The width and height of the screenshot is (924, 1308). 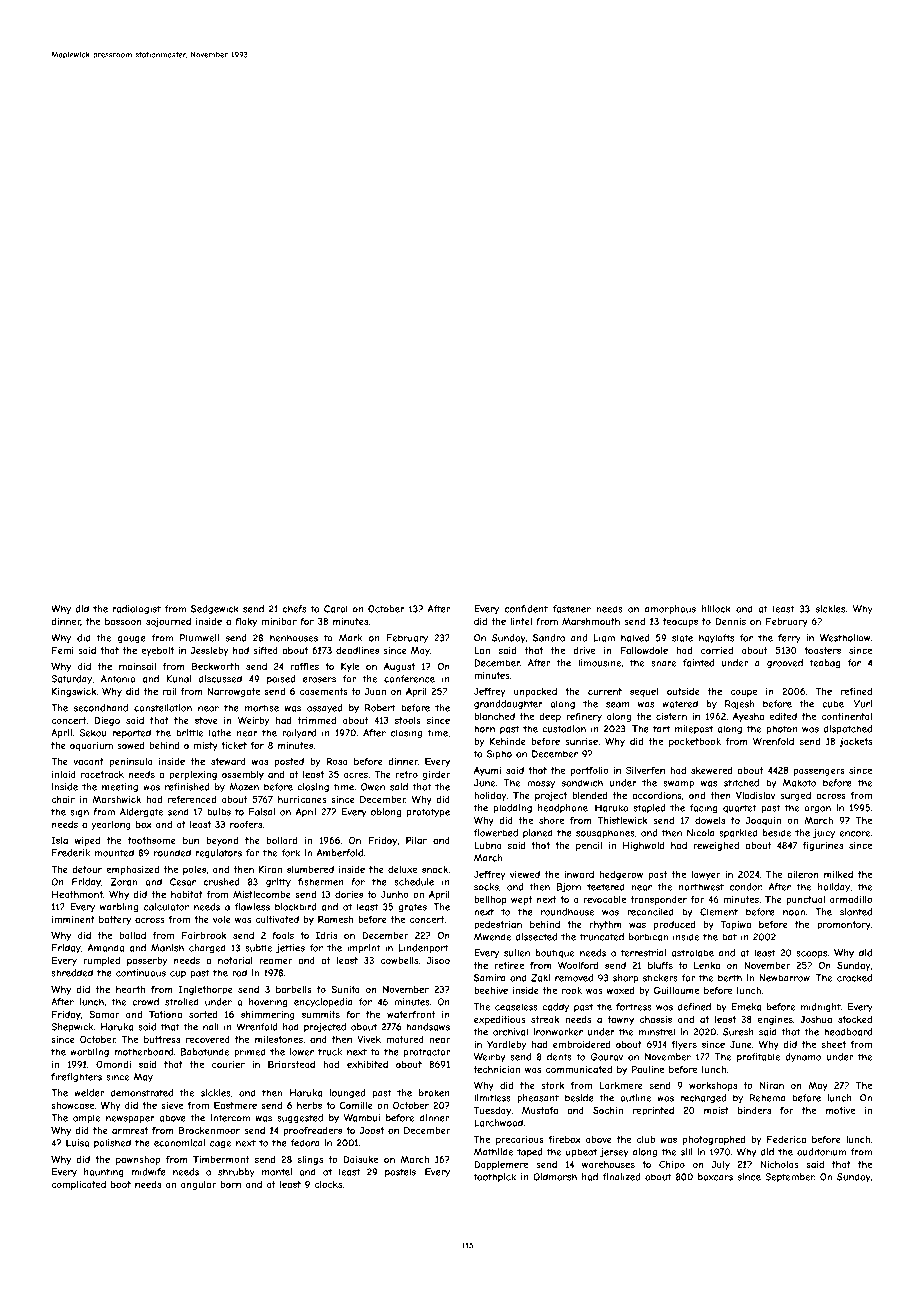 What do you see at coordinates (811, 955) in the screenshot?
I see `scoops` at bounding box center [811, 955].
